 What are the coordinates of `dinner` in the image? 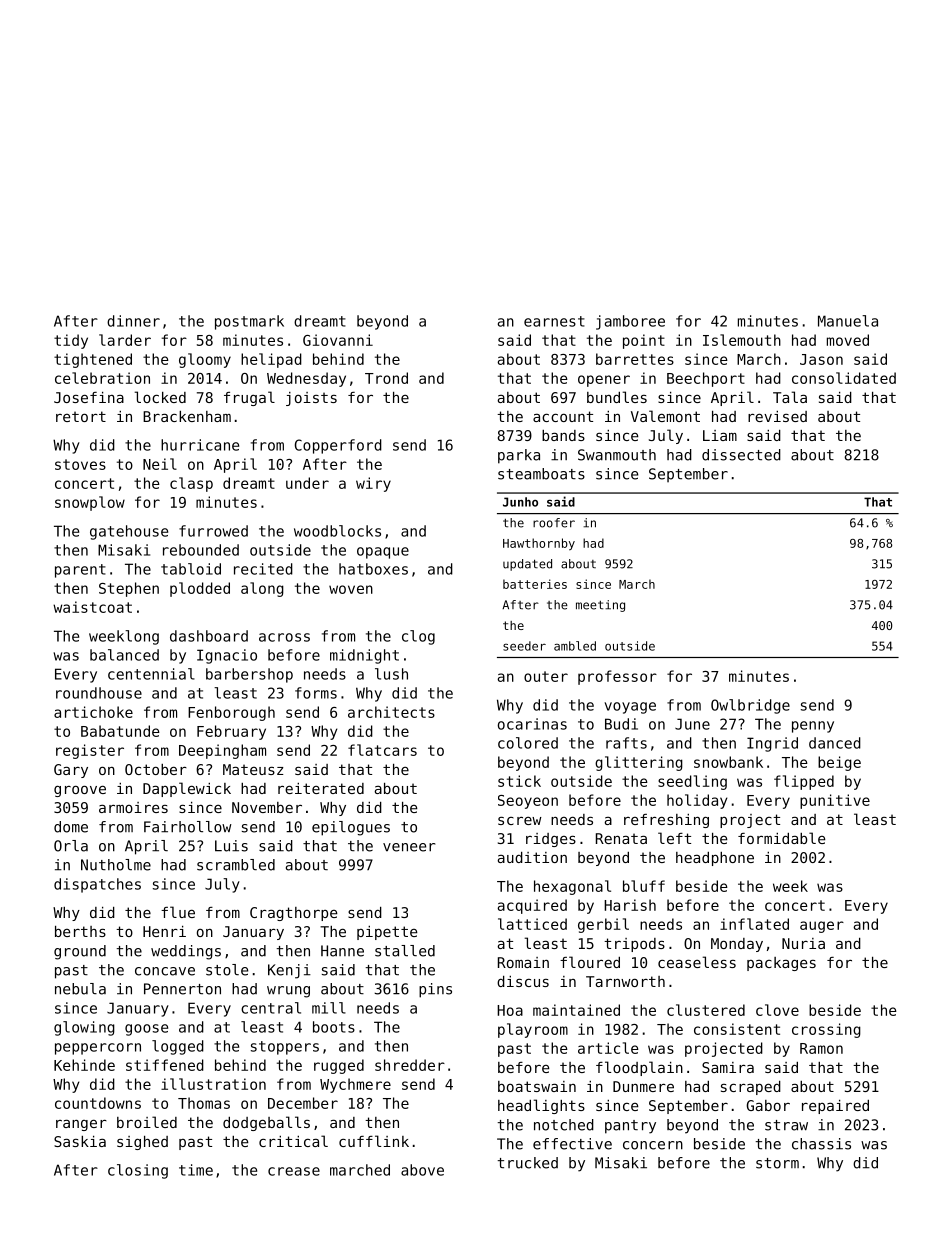 It's located at (133, 321).
